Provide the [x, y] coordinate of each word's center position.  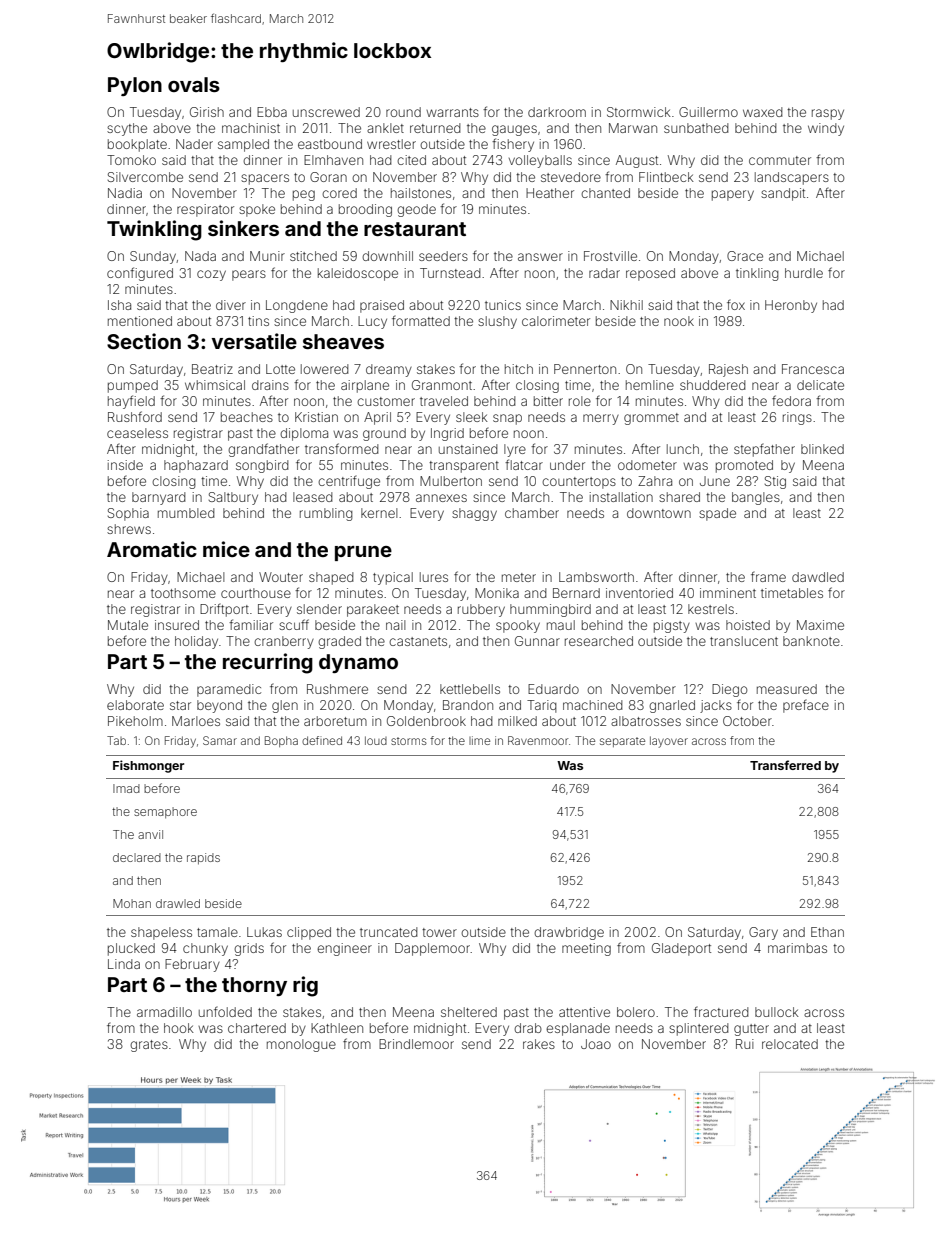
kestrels [711, 609]
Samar [220, 740]
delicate [820, 385]
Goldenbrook [426, 721]
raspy [828, 114]
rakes [539, 1044]
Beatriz [212, 369]
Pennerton [585, 369]
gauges [514, 130]
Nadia [125, 193]
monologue [301, 1045]
